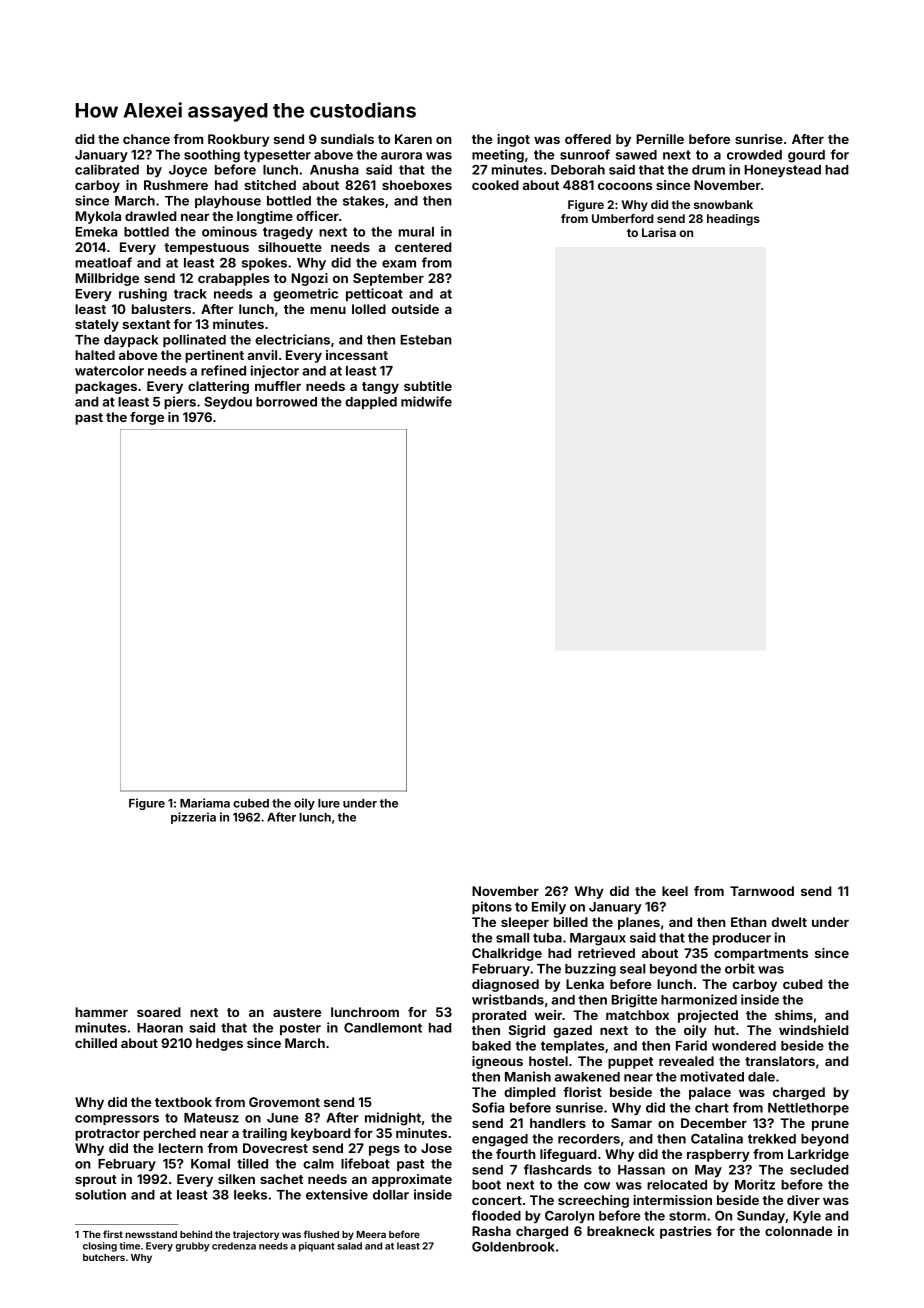 This screenshot has height=1308, width=924. I want to click on pitons, so click(492, 907).
